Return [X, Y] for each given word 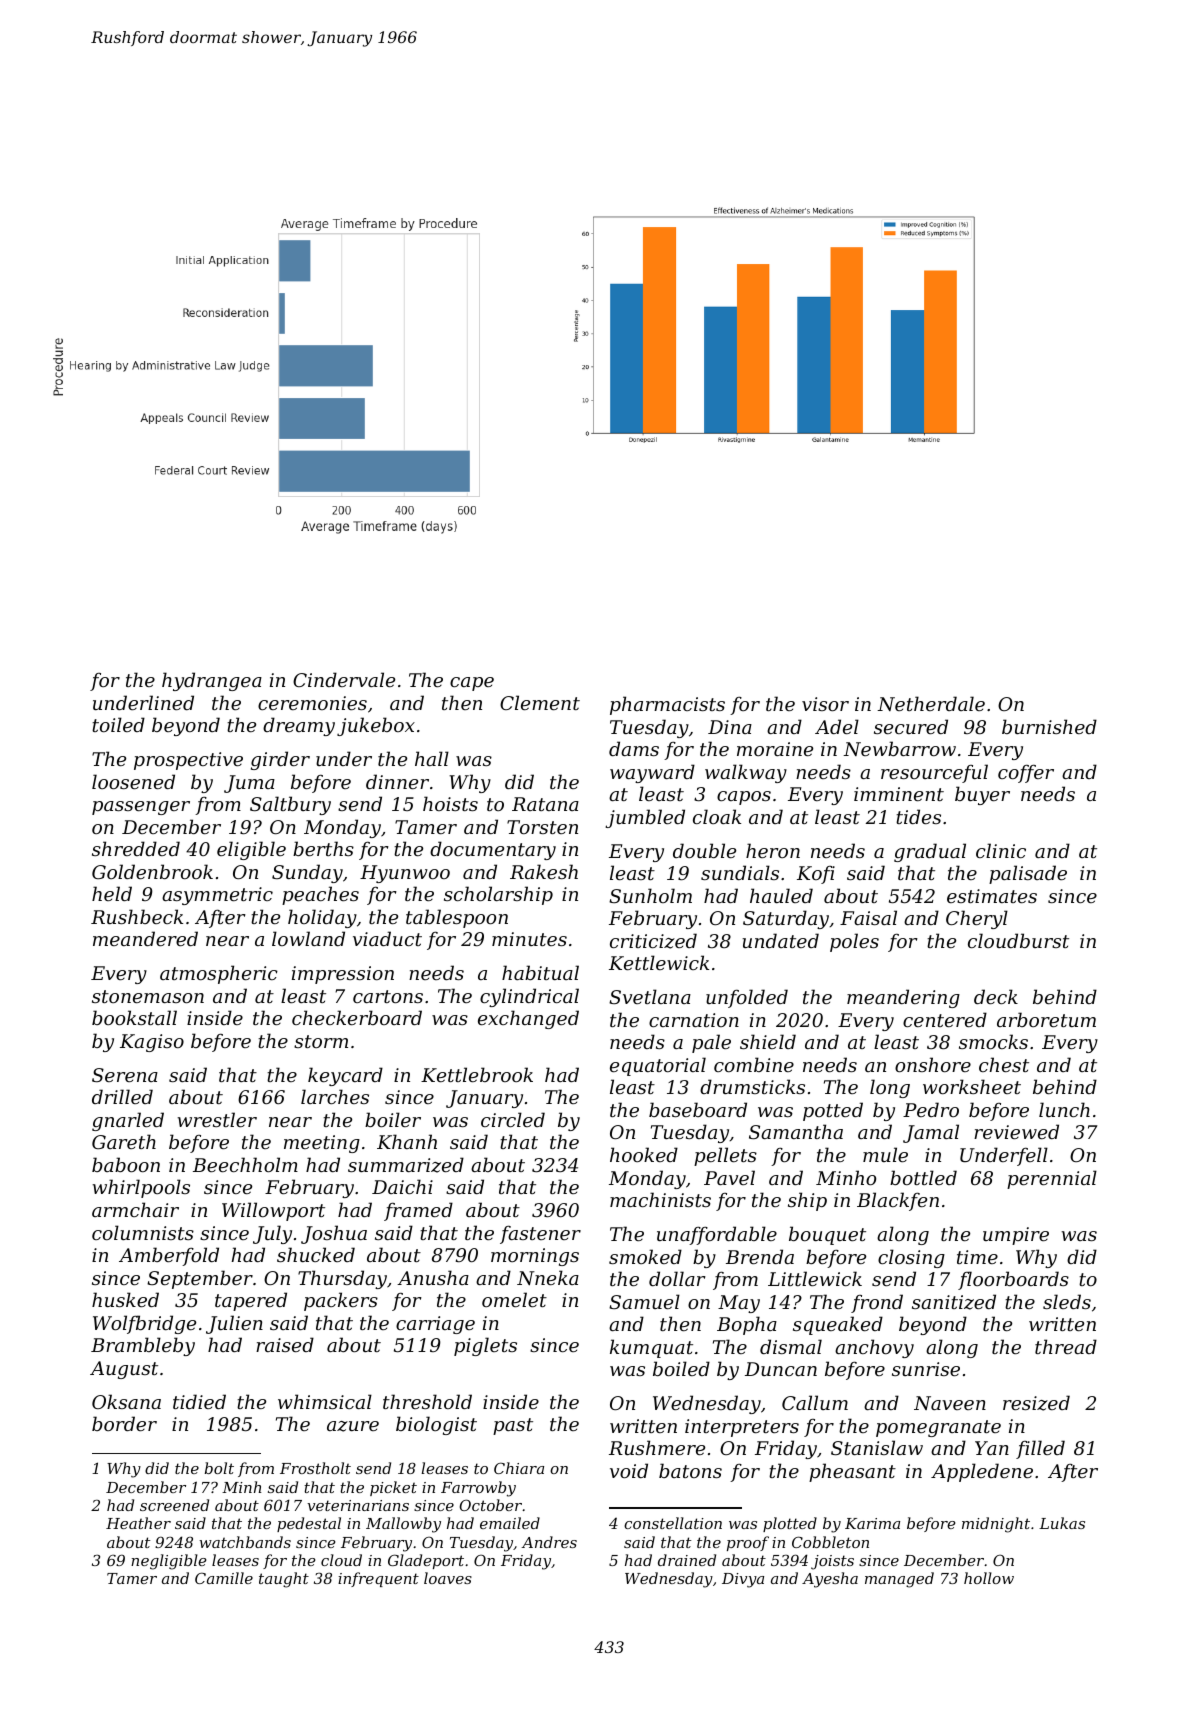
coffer [1026, 774]
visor [825, 704]
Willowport [273, 1211]
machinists [660, 1199]
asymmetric [217, 896]
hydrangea [212, 681]
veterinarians [358, 1505]
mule [885, 1154]
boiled [681, 1368]
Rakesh [544, 871]
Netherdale [931, 703]
